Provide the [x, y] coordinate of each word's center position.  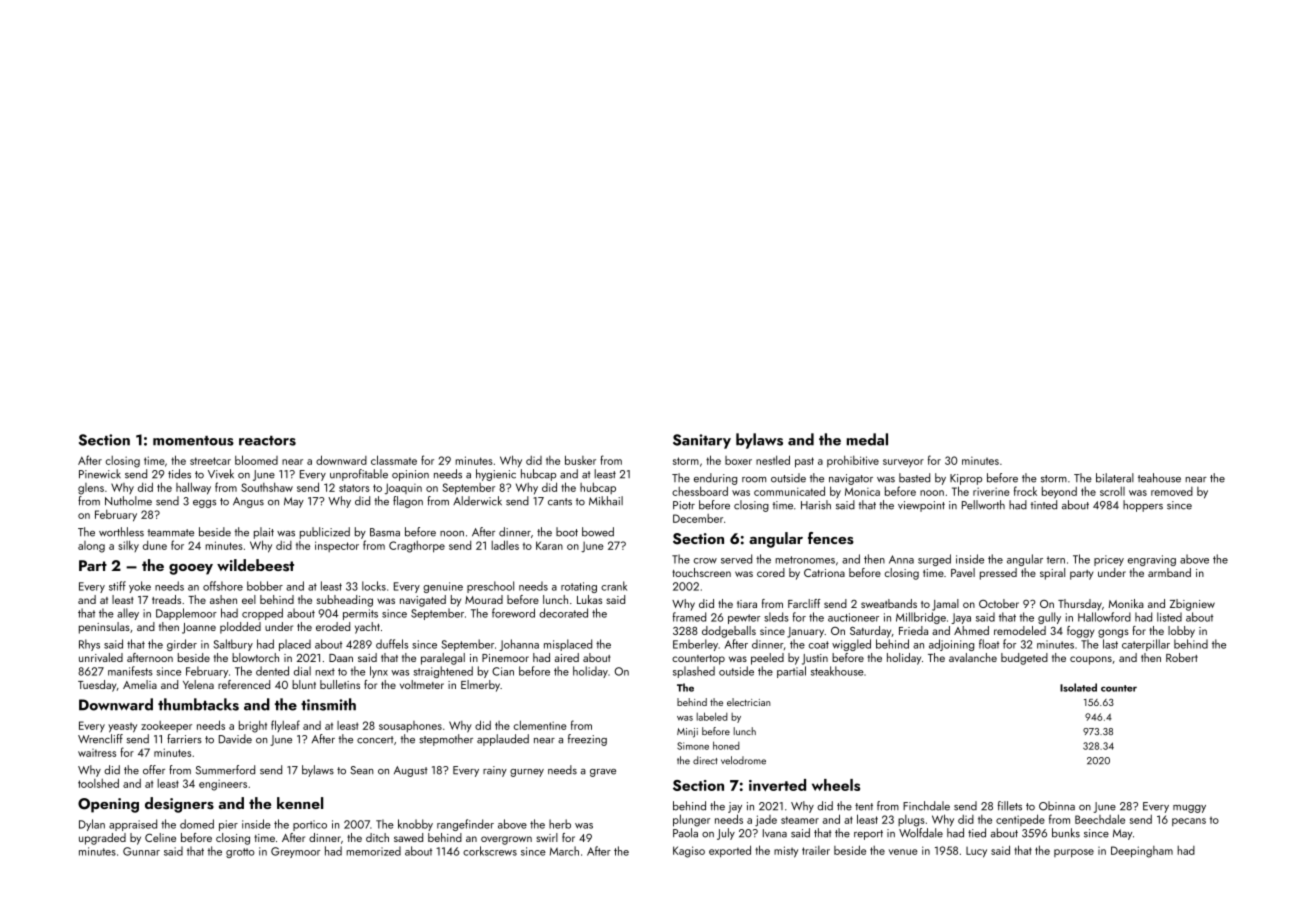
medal [867, 439]
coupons [1091, 660]
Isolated [1078, 687]
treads [166, 599]
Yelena [198, 684]
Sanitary [702, 441]
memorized [373, 851]
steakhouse [837, 671]
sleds [776, 617]
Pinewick [100, 474]
